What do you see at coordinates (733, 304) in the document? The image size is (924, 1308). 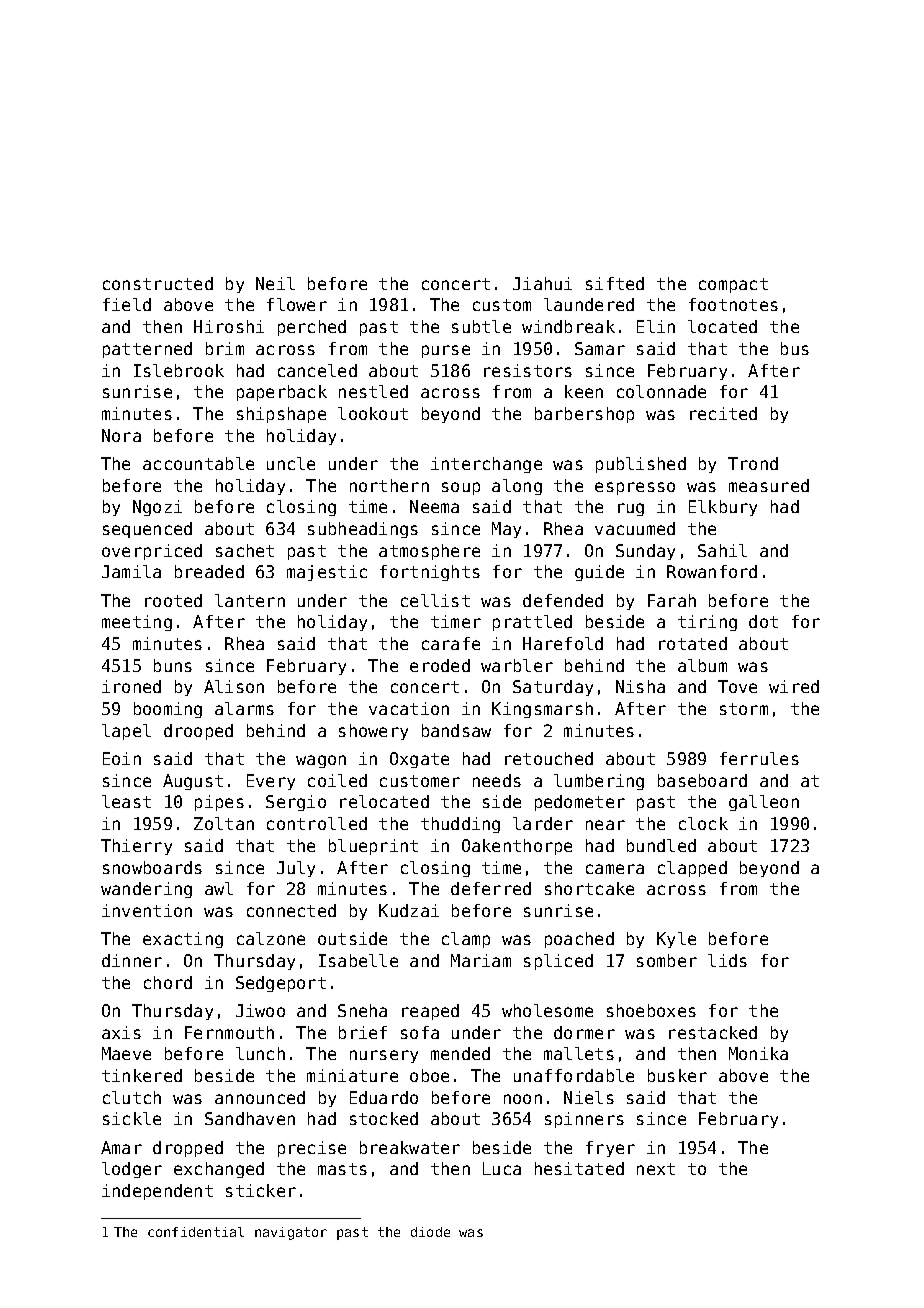 I see `footnotes` at bounding box center [733, 304].
